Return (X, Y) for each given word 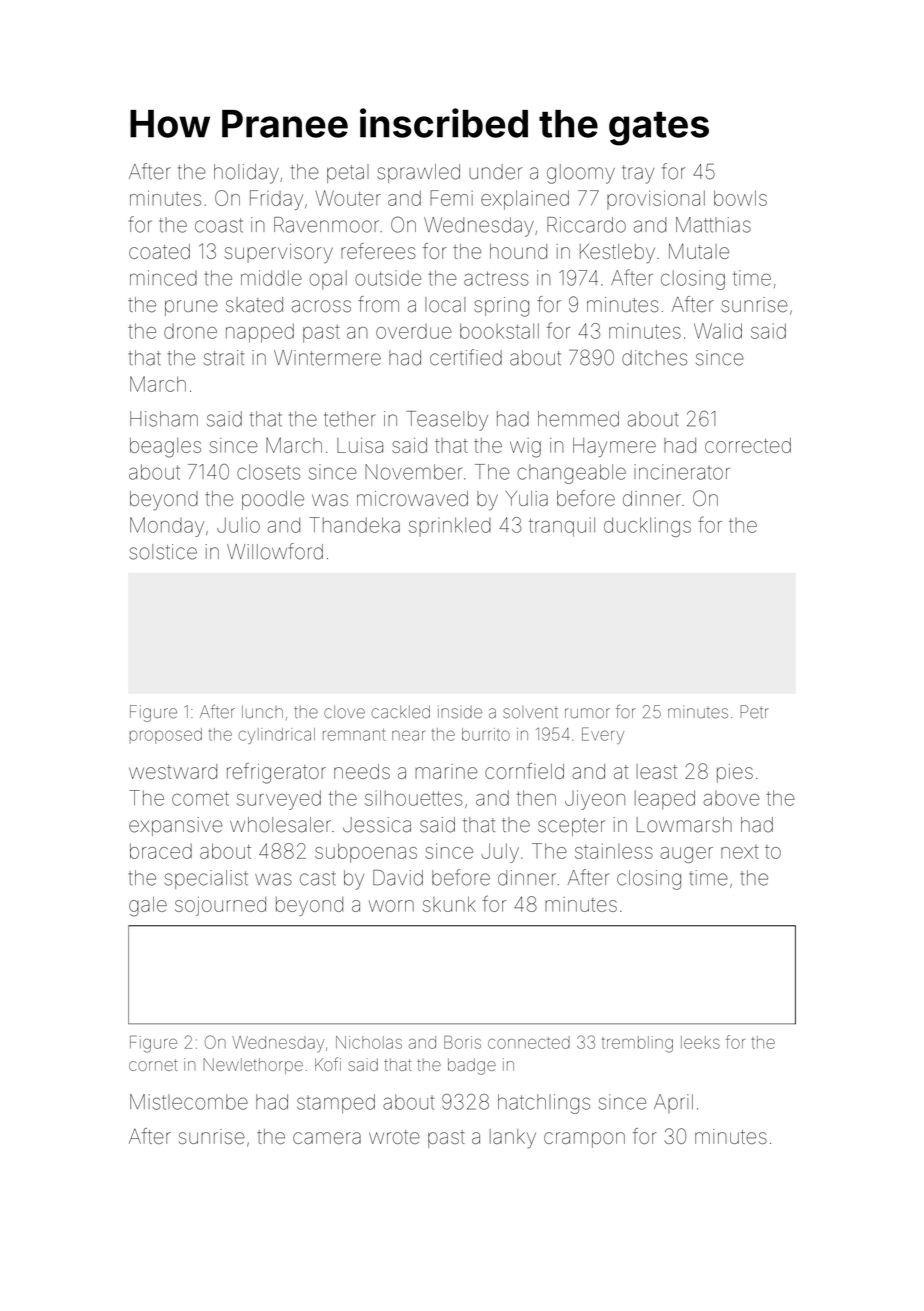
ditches (654, 358)
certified (466, 357)
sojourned (220, 906)
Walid (718, 331)
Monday (167, 527)
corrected (748, 445)
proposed (165, 736)
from (378, 304)
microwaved (412, 498)
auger (686, 855)
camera (327, 1138)
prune (191, 308)
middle (271, 278)
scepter (571, 827)
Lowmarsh (684, 825)
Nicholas (369, 1042)
